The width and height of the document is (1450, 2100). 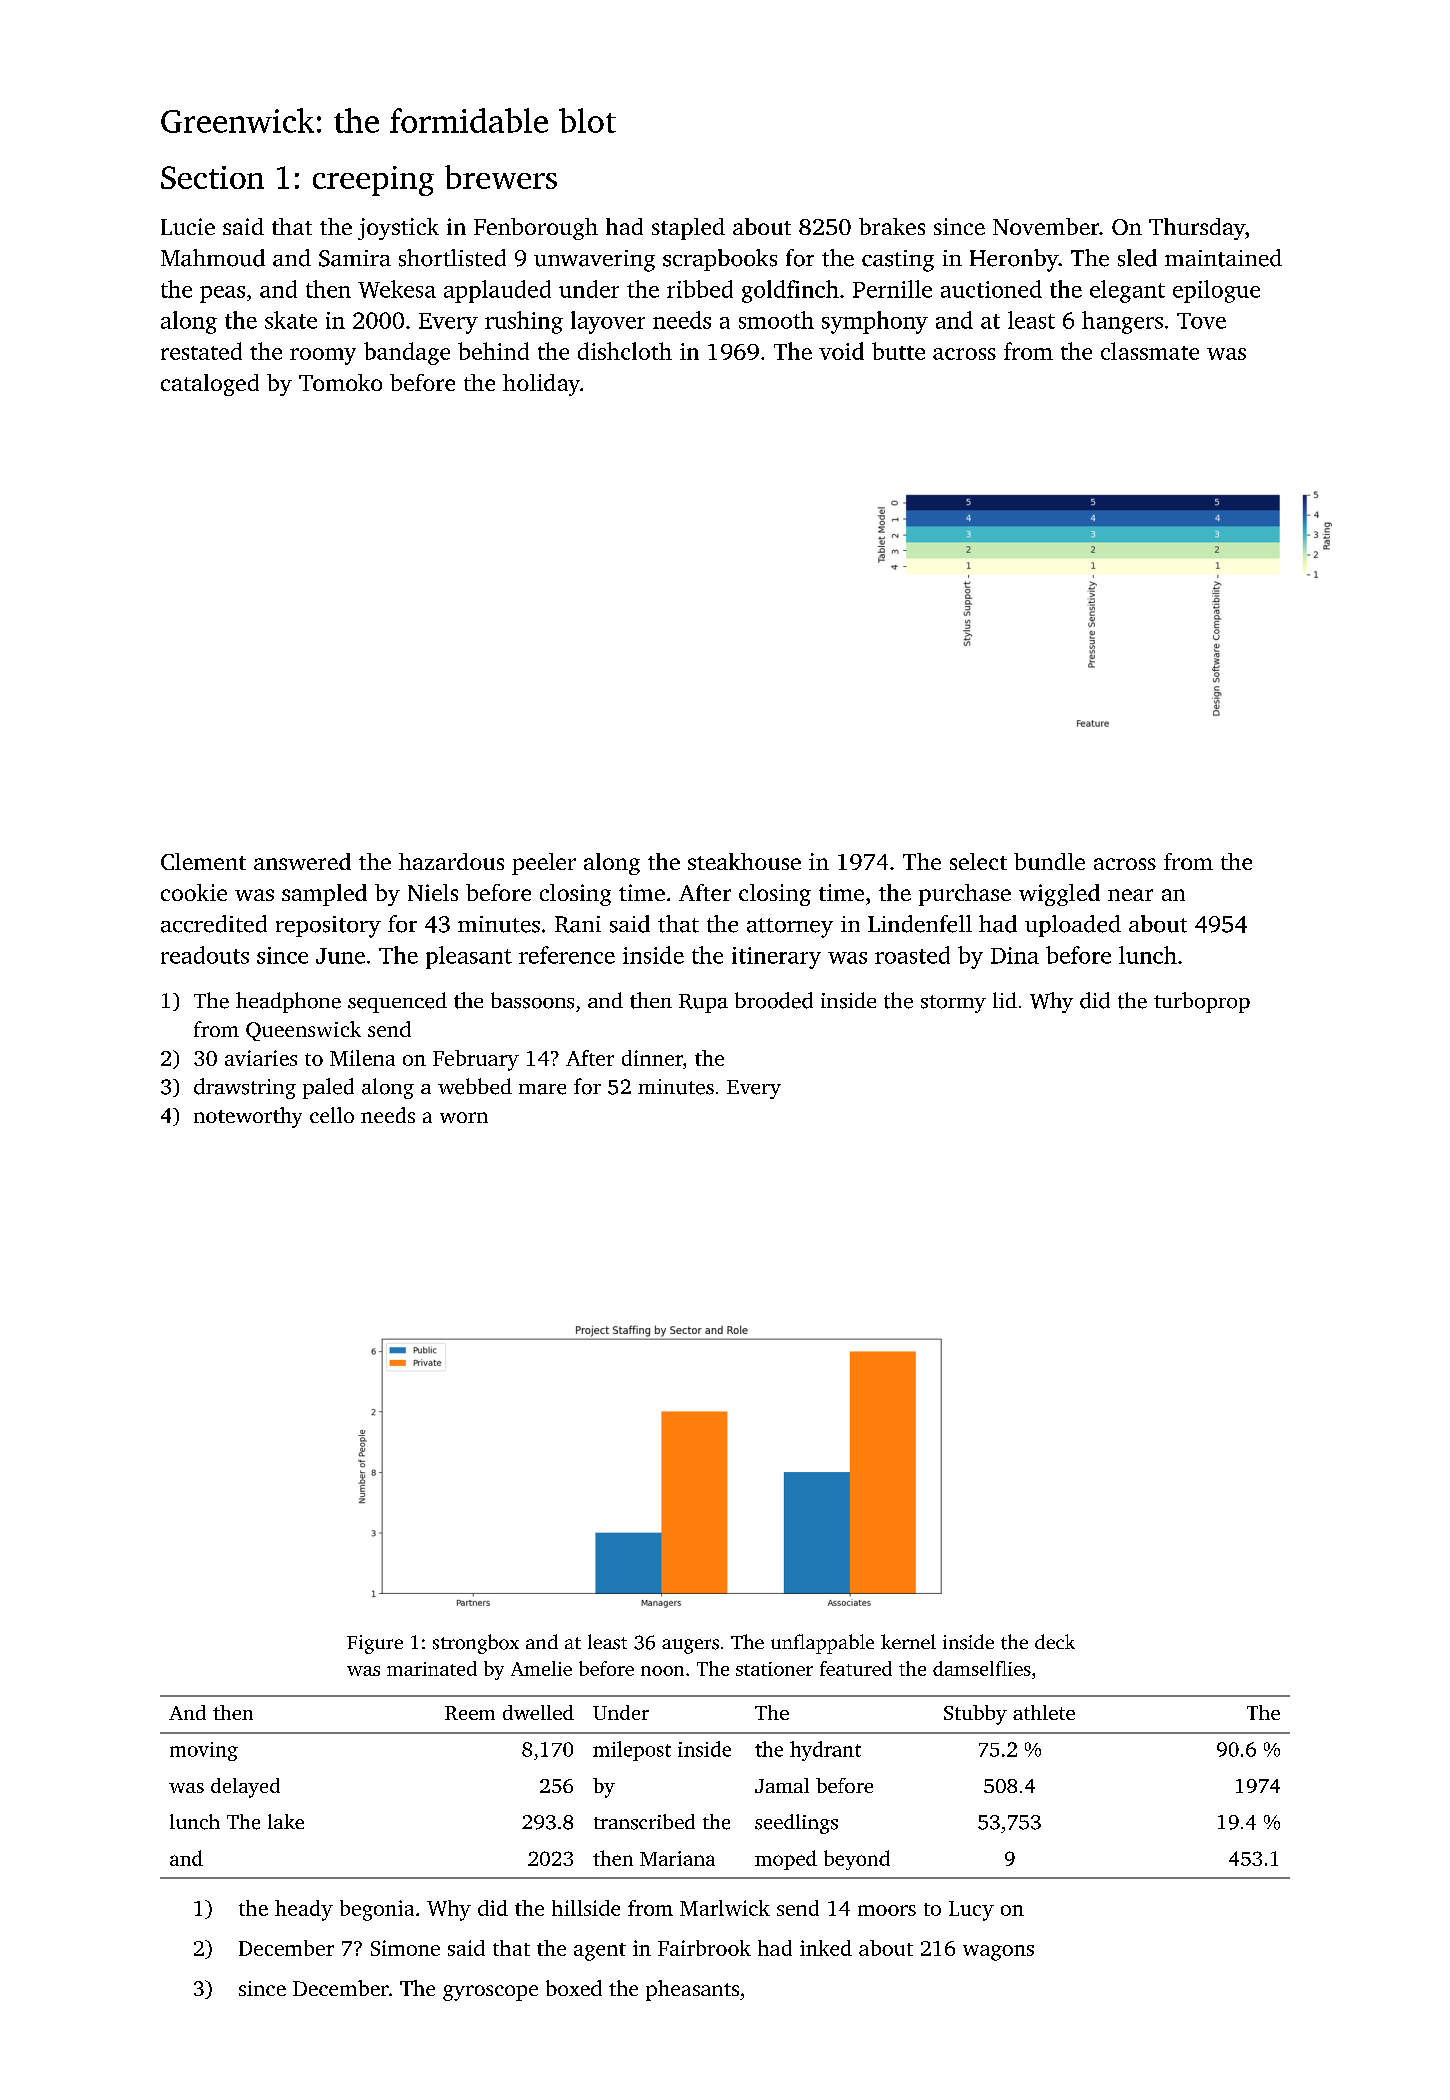 I want to click on ribbed, so click(x=700, y=289).
